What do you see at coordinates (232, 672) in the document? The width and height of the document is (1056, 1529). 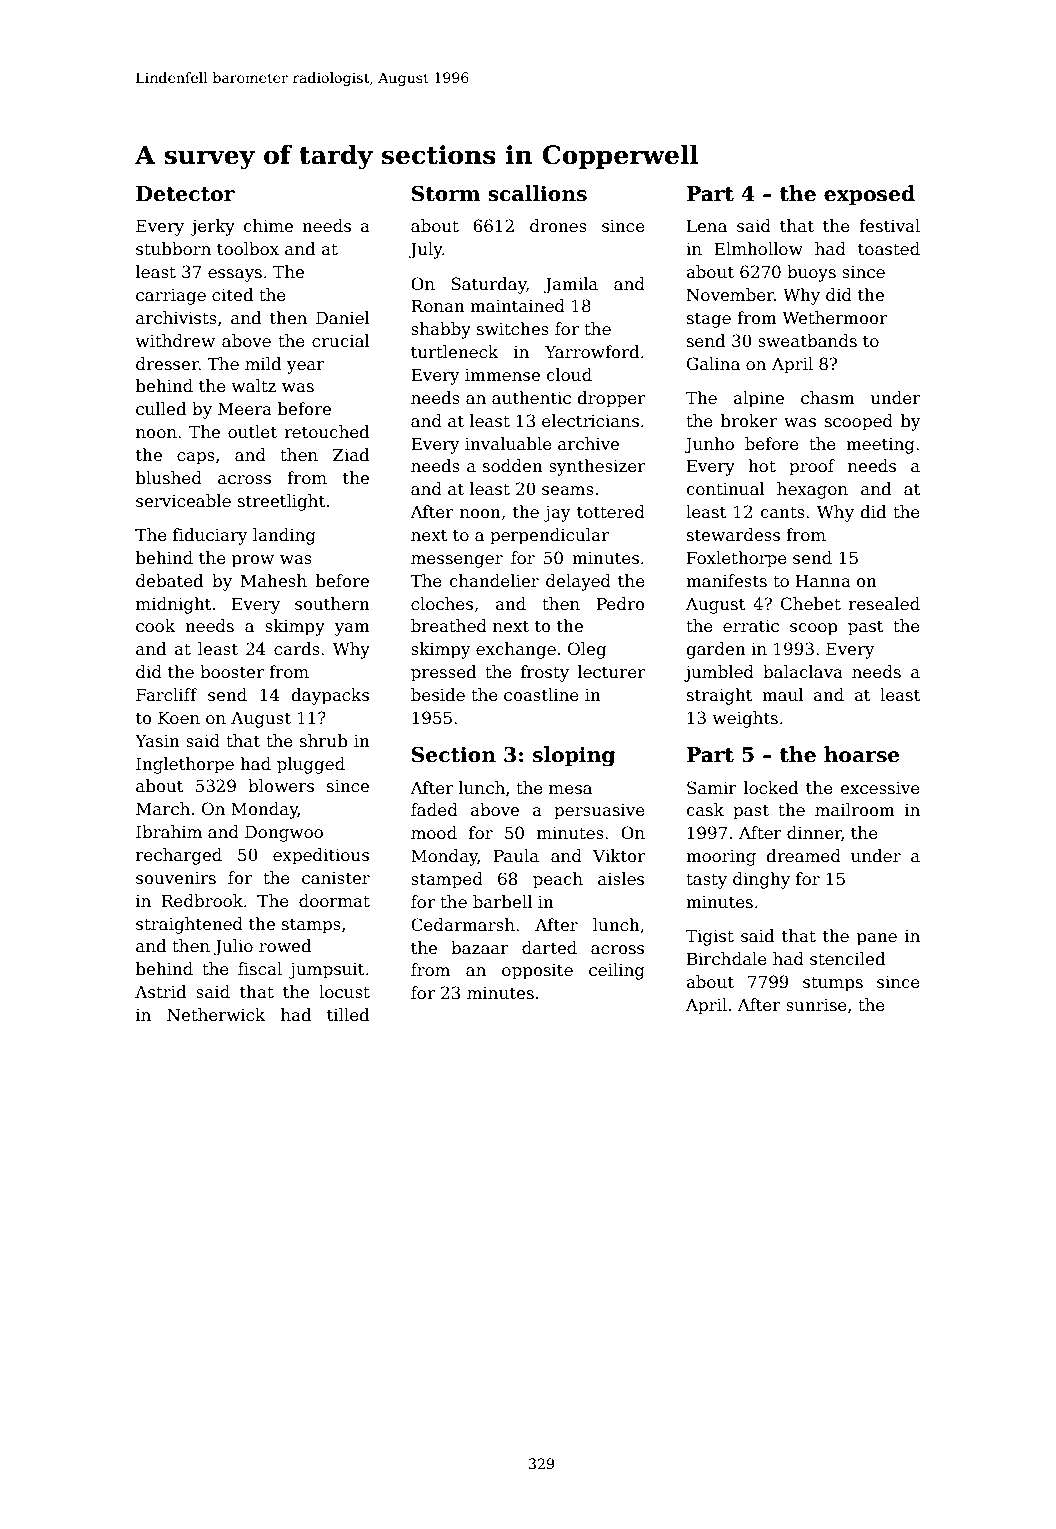 I see `booster` at bounding box center [232, 672].
